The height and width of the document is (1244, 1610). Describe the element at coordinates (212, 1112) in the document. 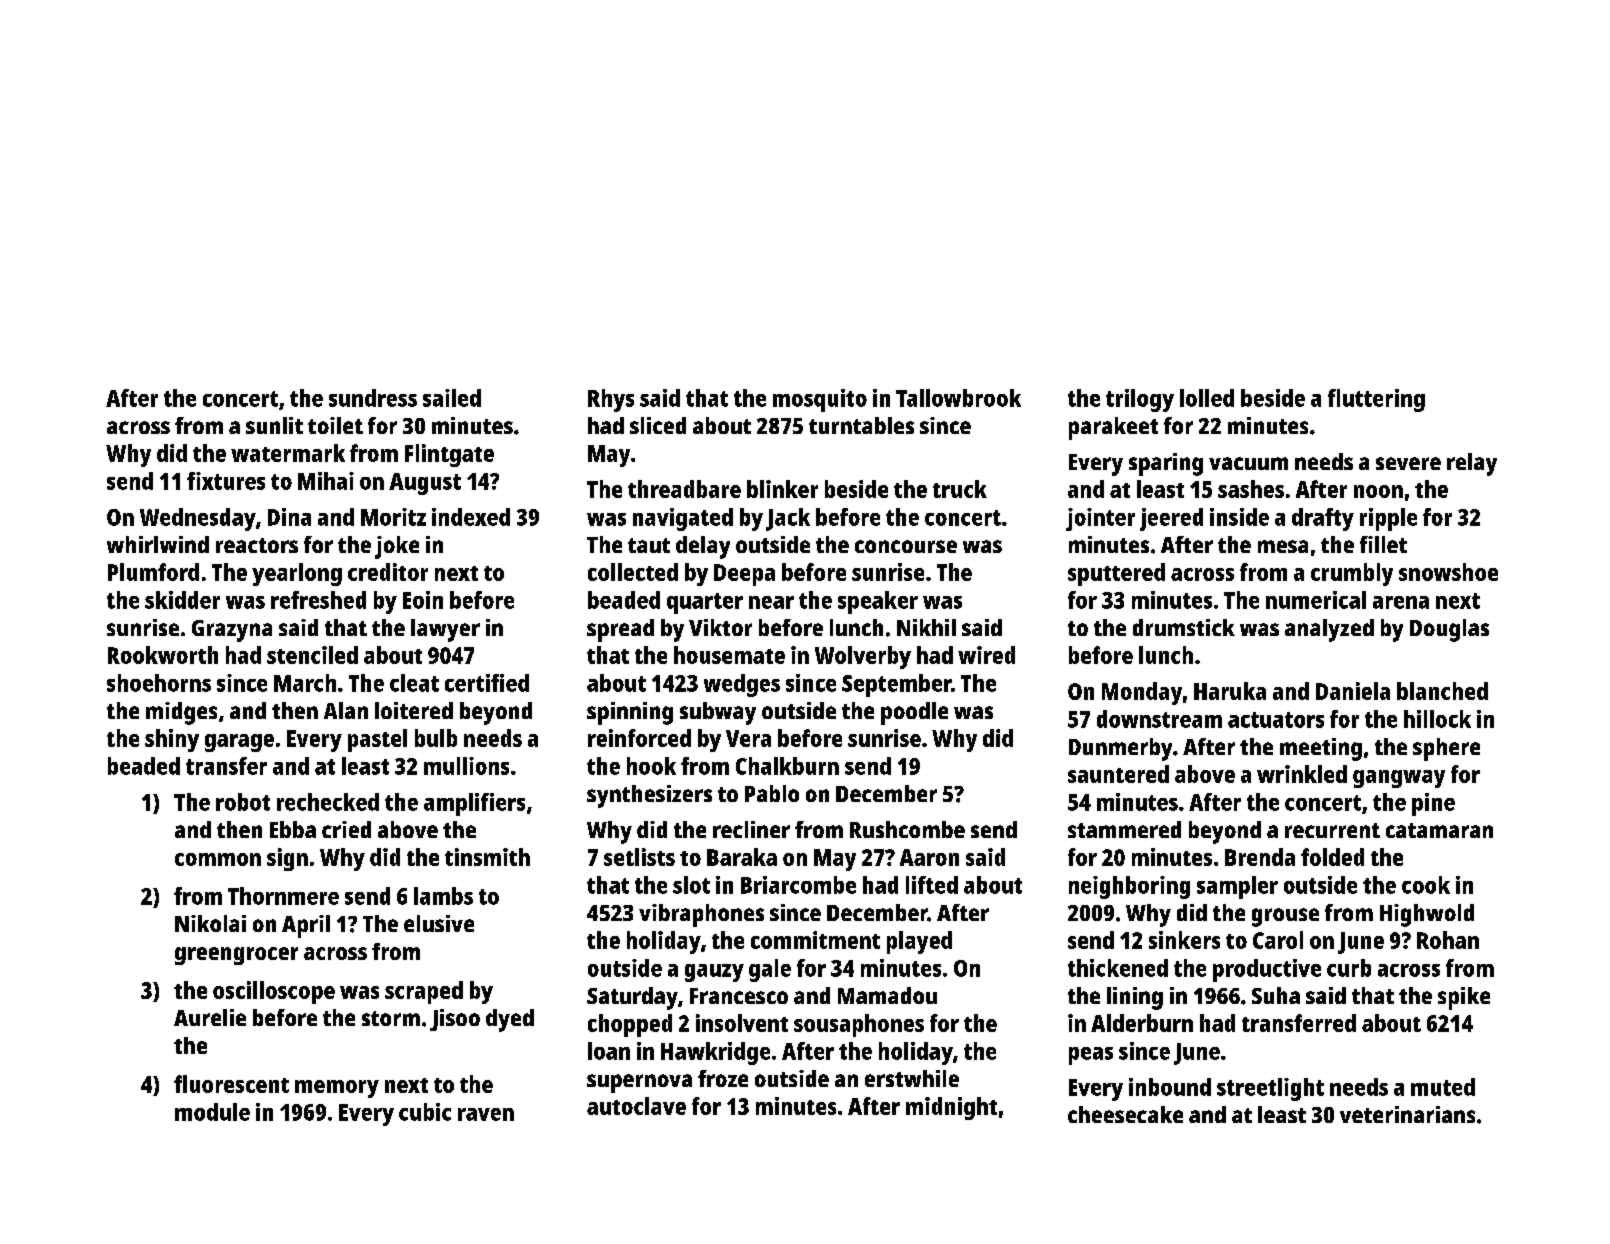

I see `module` at that location.
